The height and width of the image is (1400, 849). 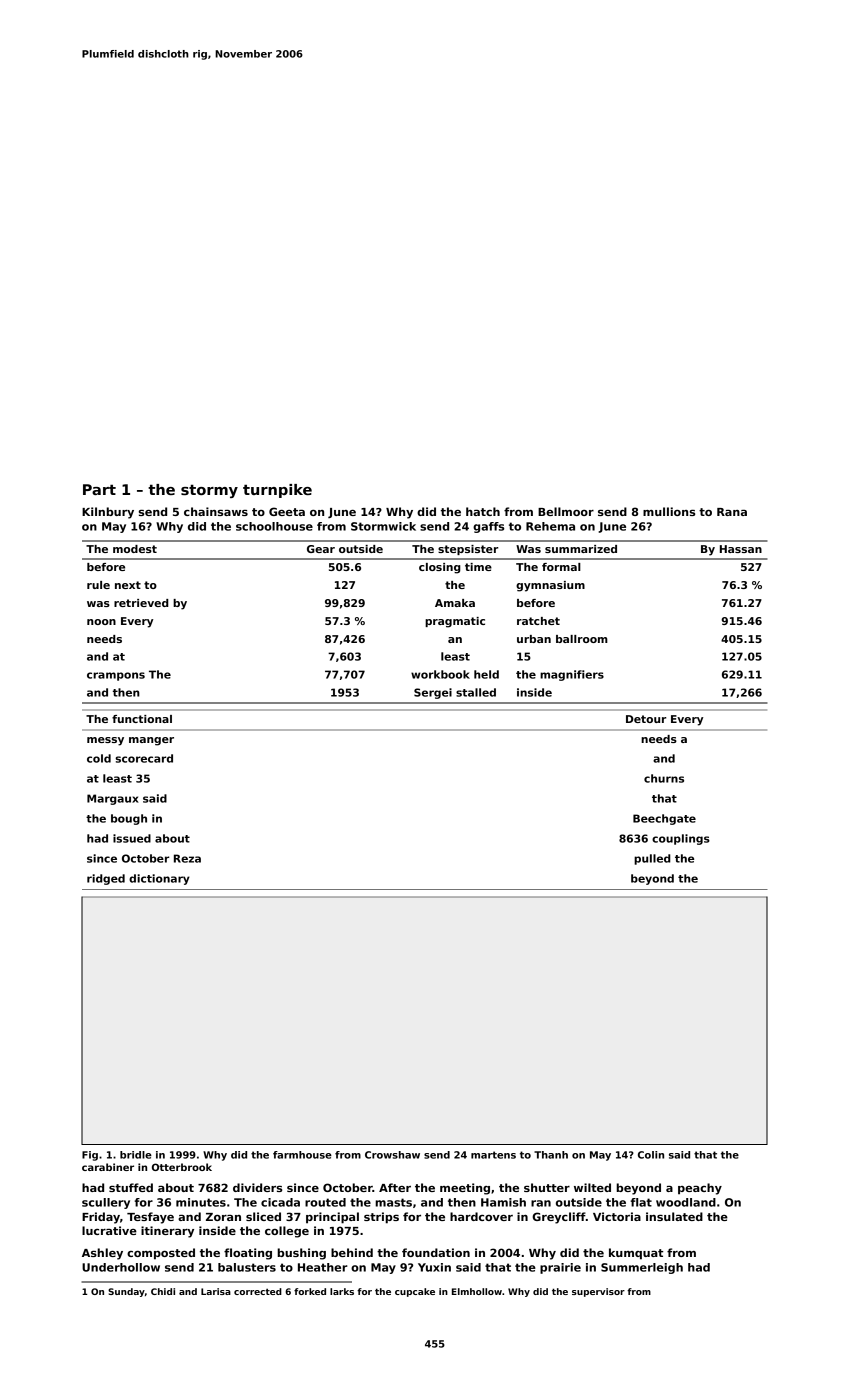 What do you see at coordinates (582, 639) in the image?
I see `ballroom` at bounding box center [582, 639].
